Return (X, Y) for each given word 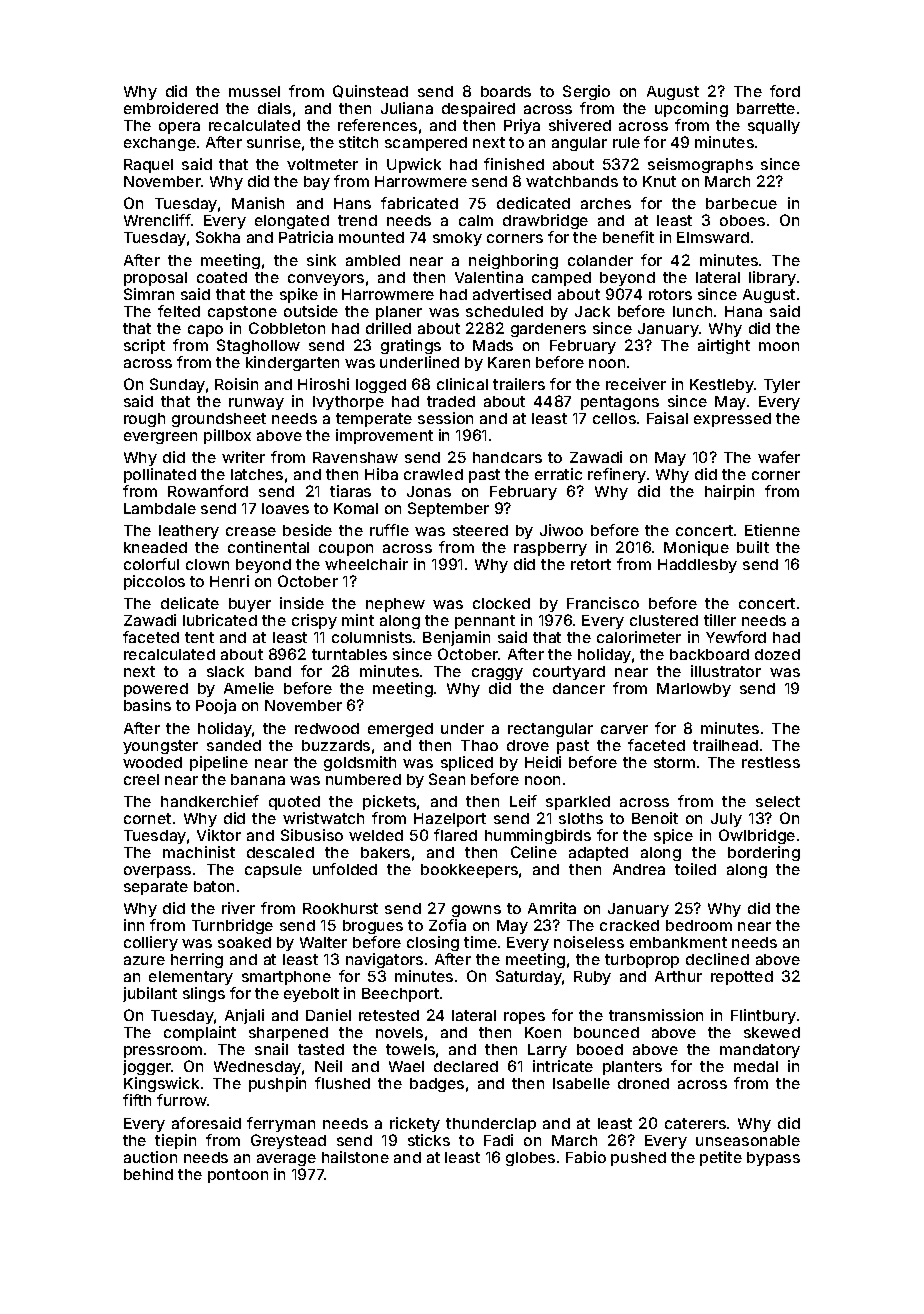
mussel (254, 91)
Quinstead (370, 91)
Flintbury (763, 1016)
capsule (273, 871)
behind (148, 1174)
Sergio (586, 92)
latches (257, 474)
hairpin (729, 492)
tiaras (350, 491)
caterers (695, 1123)
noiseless (589, 942)
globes (530, 1159)
